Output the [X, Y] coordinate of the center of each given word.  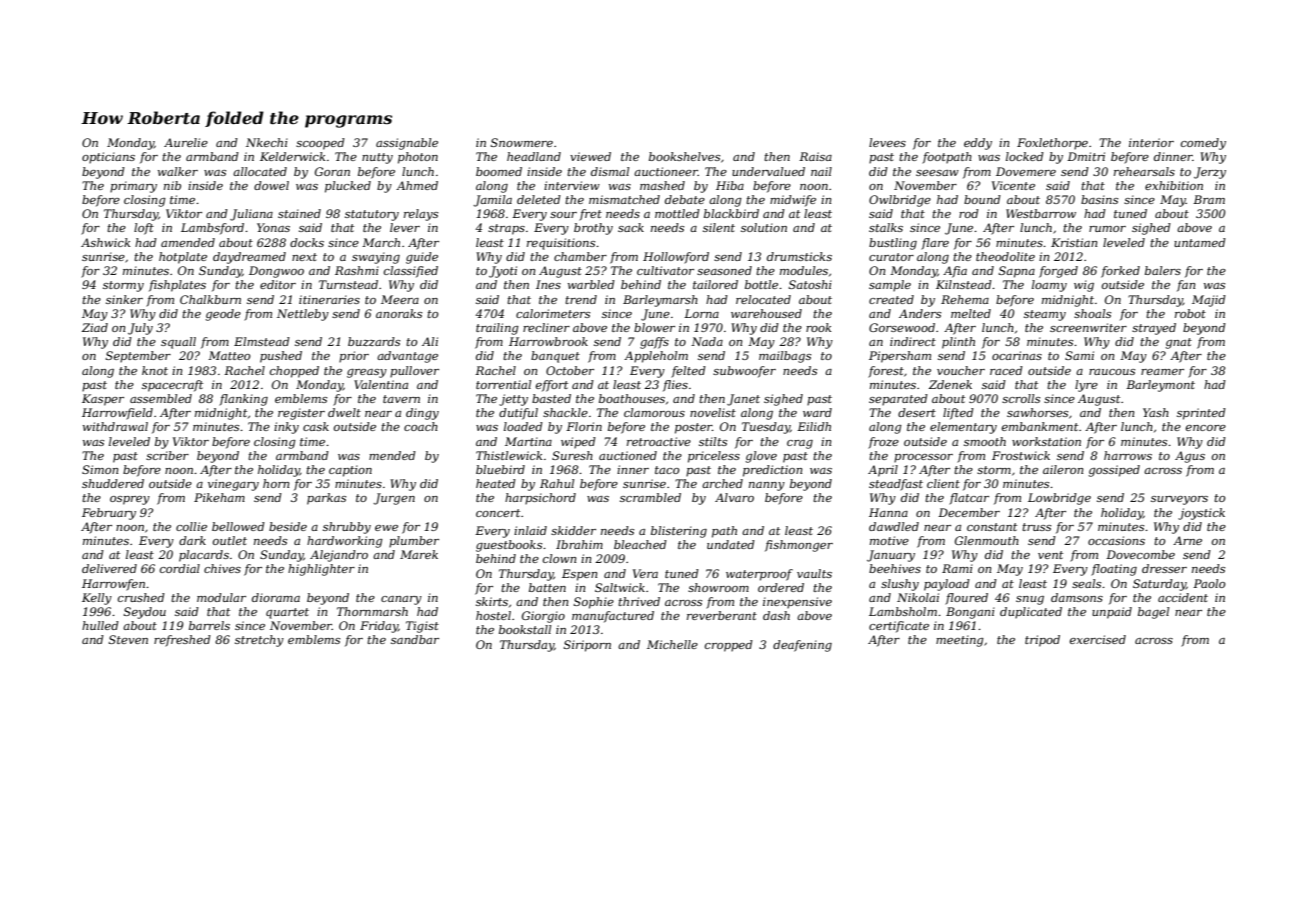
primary [133, 187]
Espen [579, 575]
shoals [1092, 313]
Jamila [492, 201]
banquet [555, 357]
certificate [899, 627]
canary [401, 600]
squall [178, 343]
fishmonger [799, 546]
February [109, 514]
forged [1058, 272]
